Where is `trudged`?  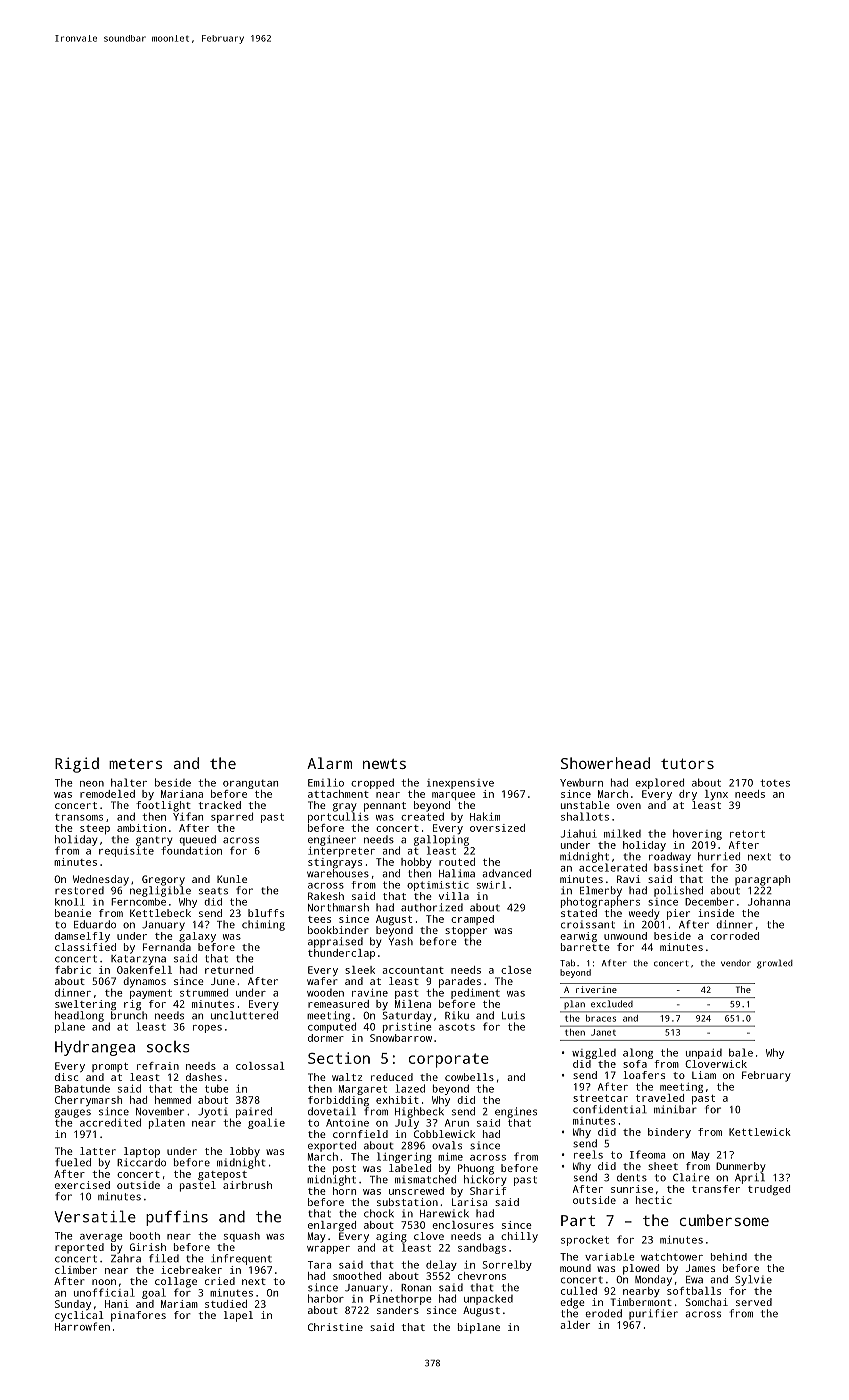 trudged is located at coordinates (769, 1190).
